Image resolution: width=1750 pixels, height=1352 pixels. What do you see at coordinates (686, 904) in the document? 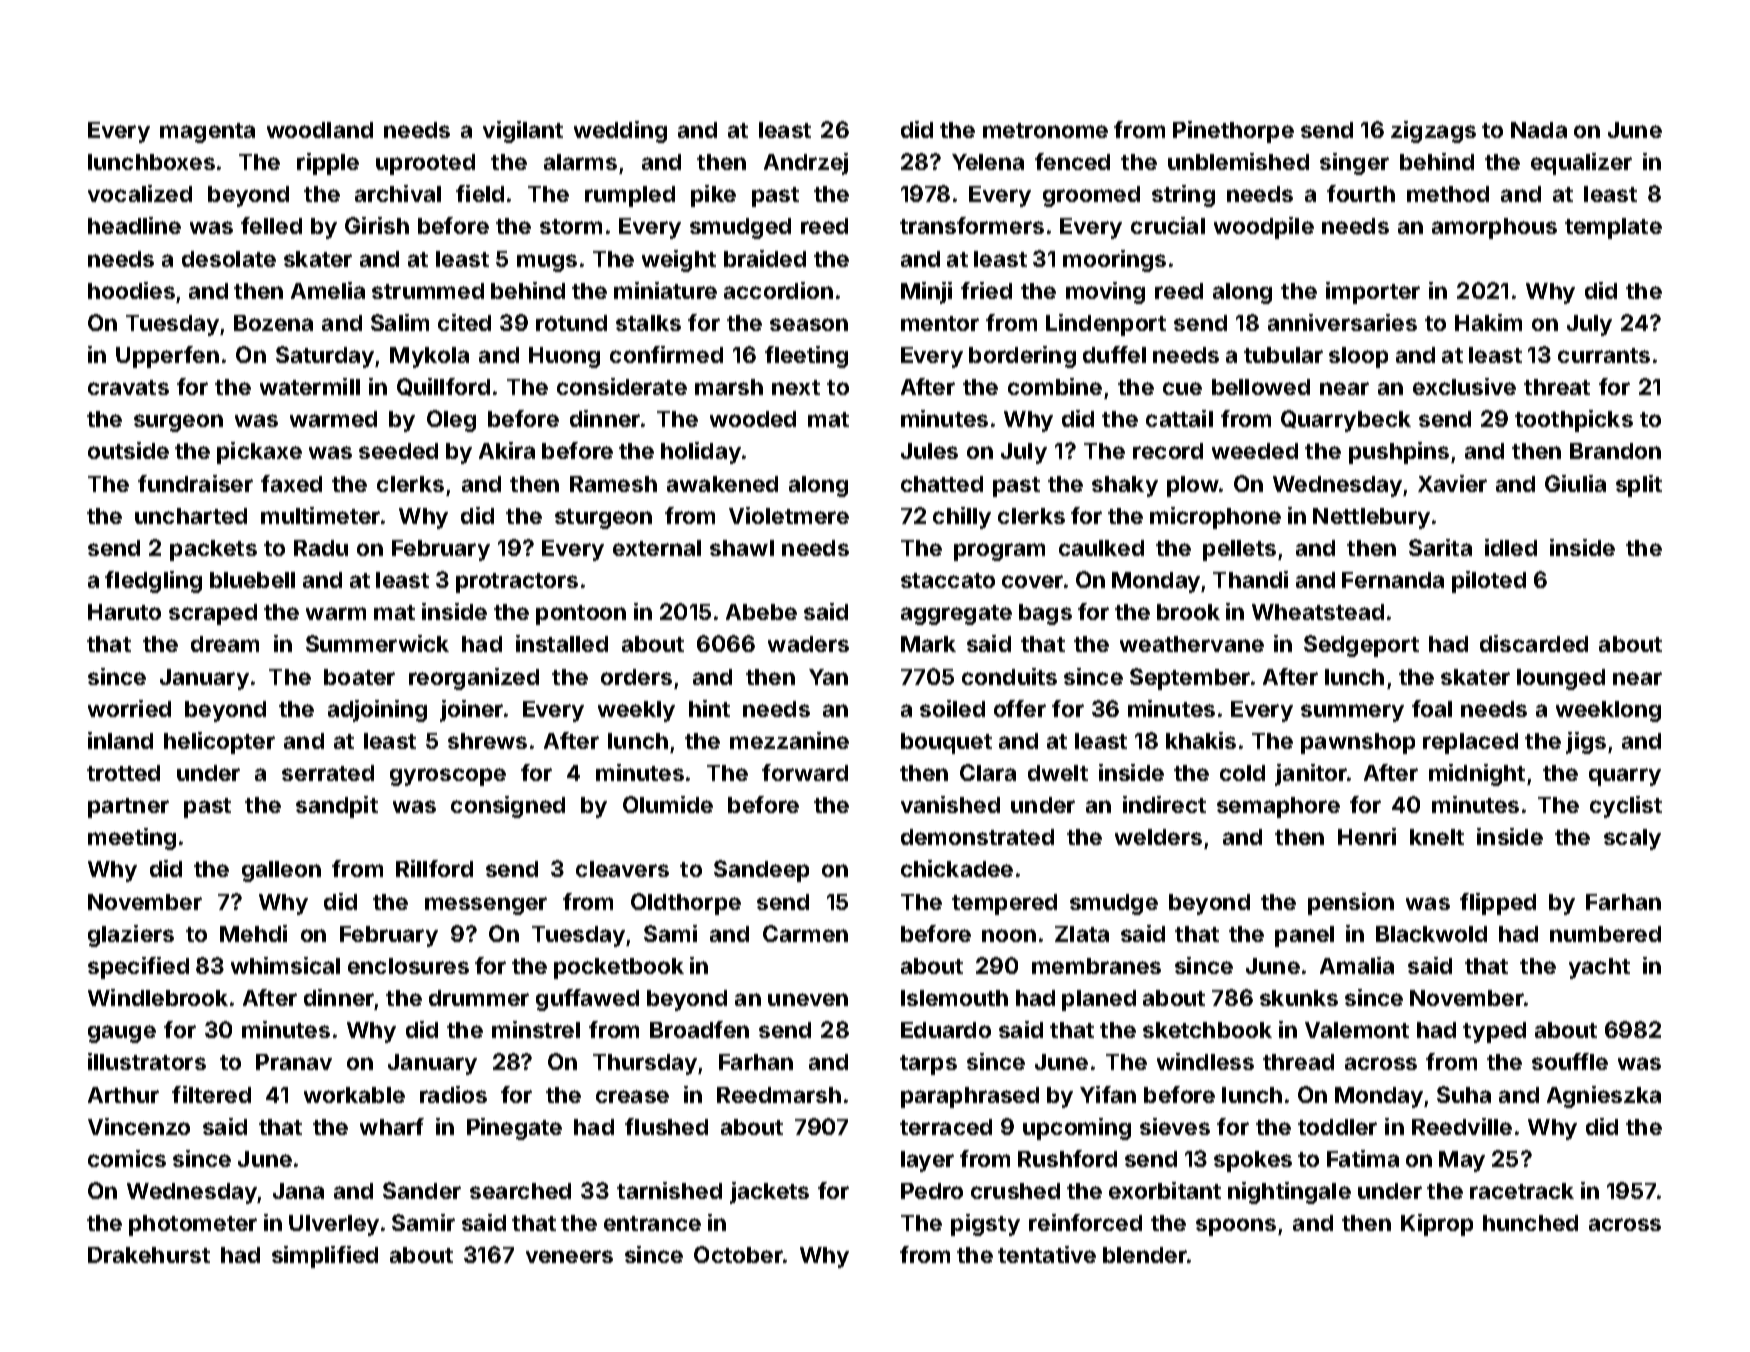
I see `Oldthorpe` at bounding box center [686, 904].
